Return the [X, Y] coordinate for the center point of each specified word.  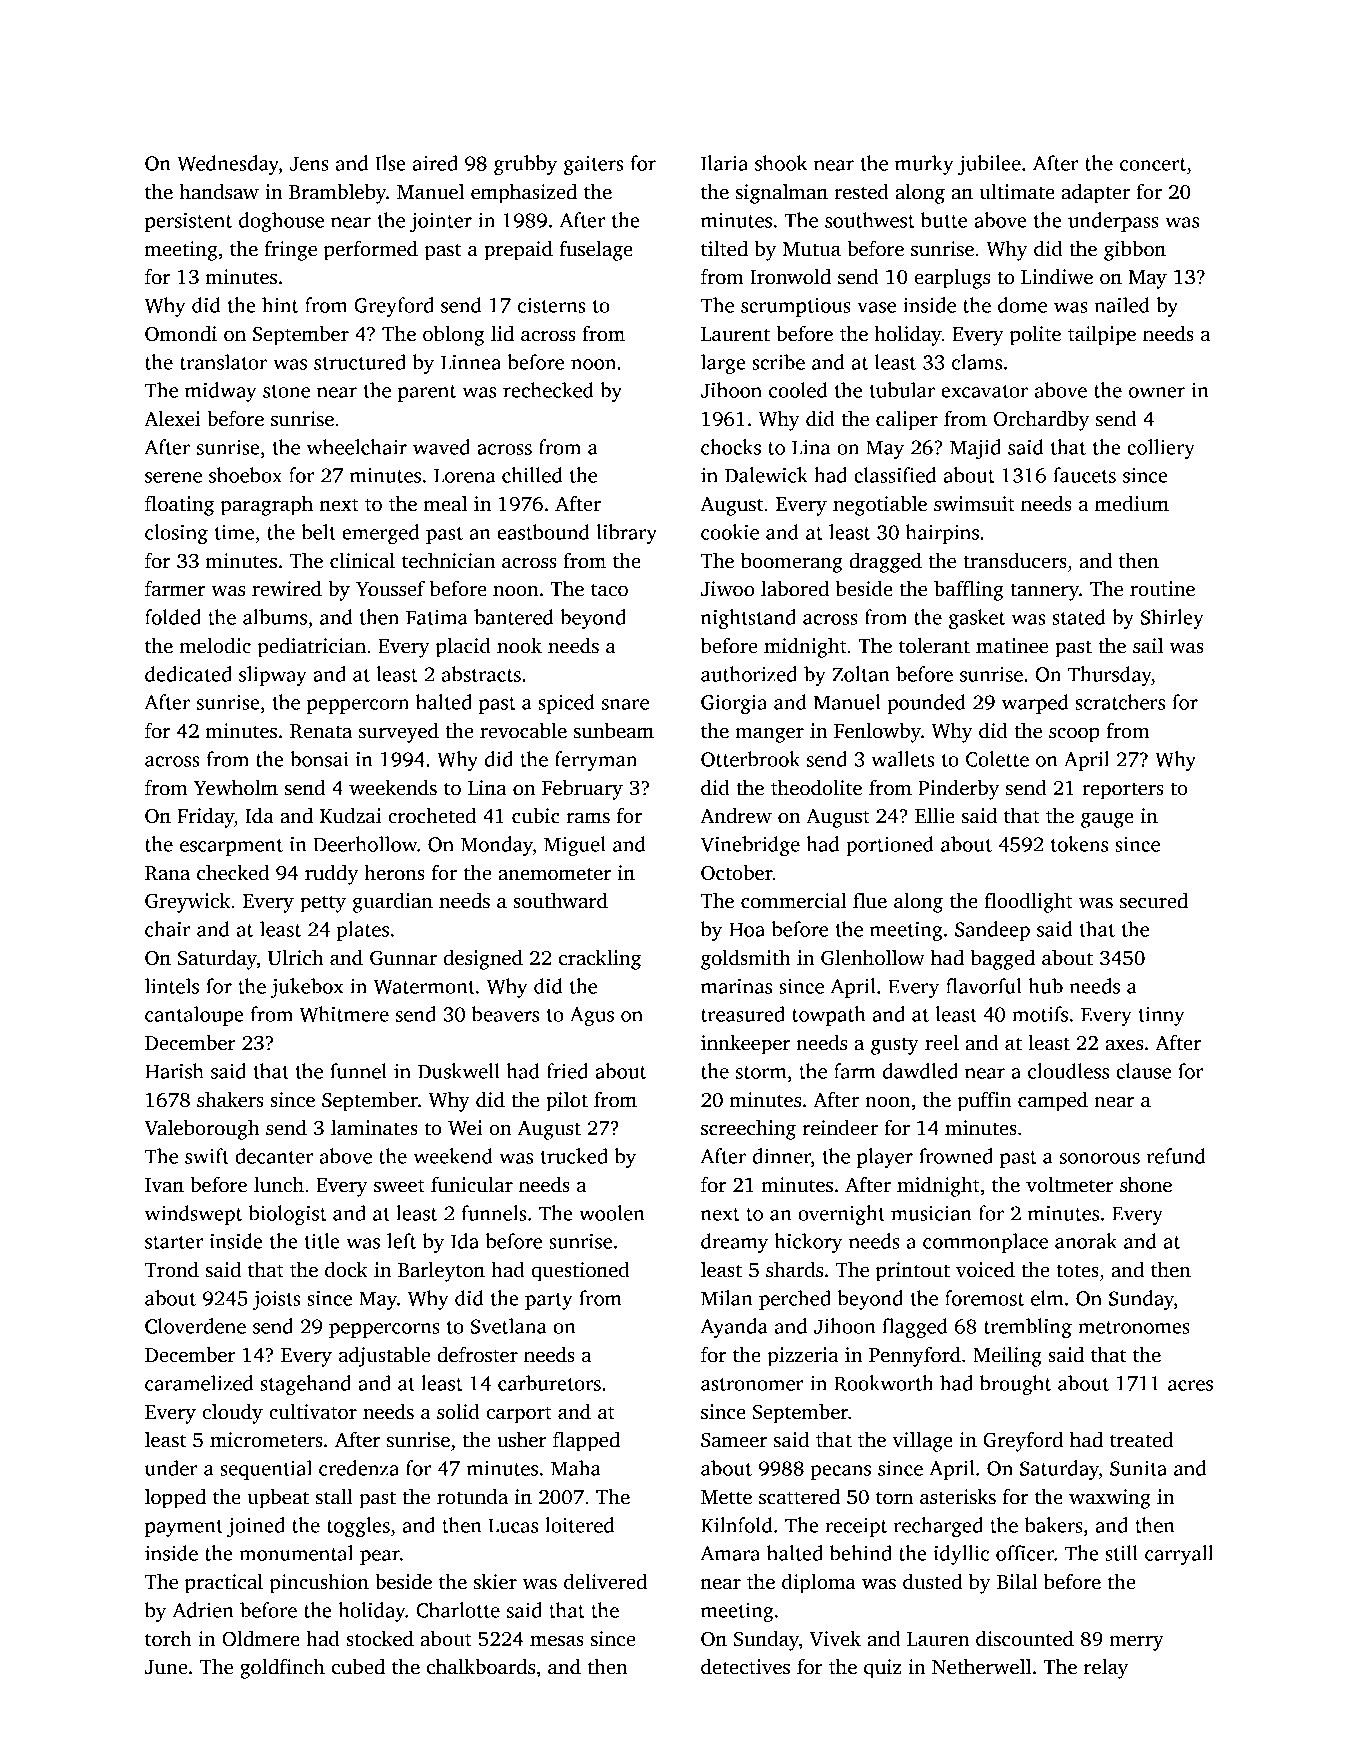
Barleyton [441, 1272]
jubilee [989, 165]
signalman [782, 194]
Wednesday [228, 165]
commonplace [985, 1243]
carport [519, 1415]
